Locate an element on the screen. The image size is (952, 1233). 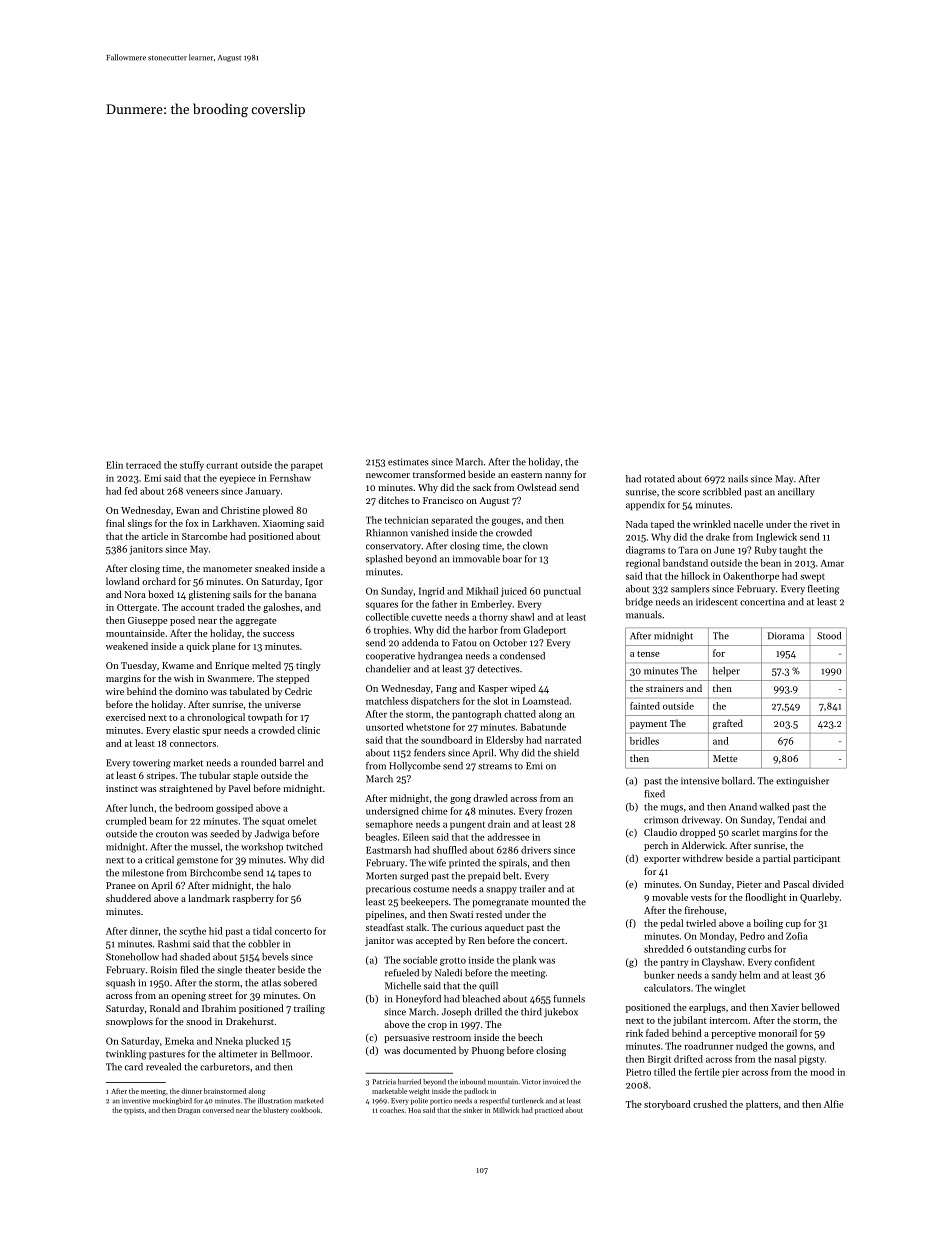
barrel is located at coordinates (291, 763).
